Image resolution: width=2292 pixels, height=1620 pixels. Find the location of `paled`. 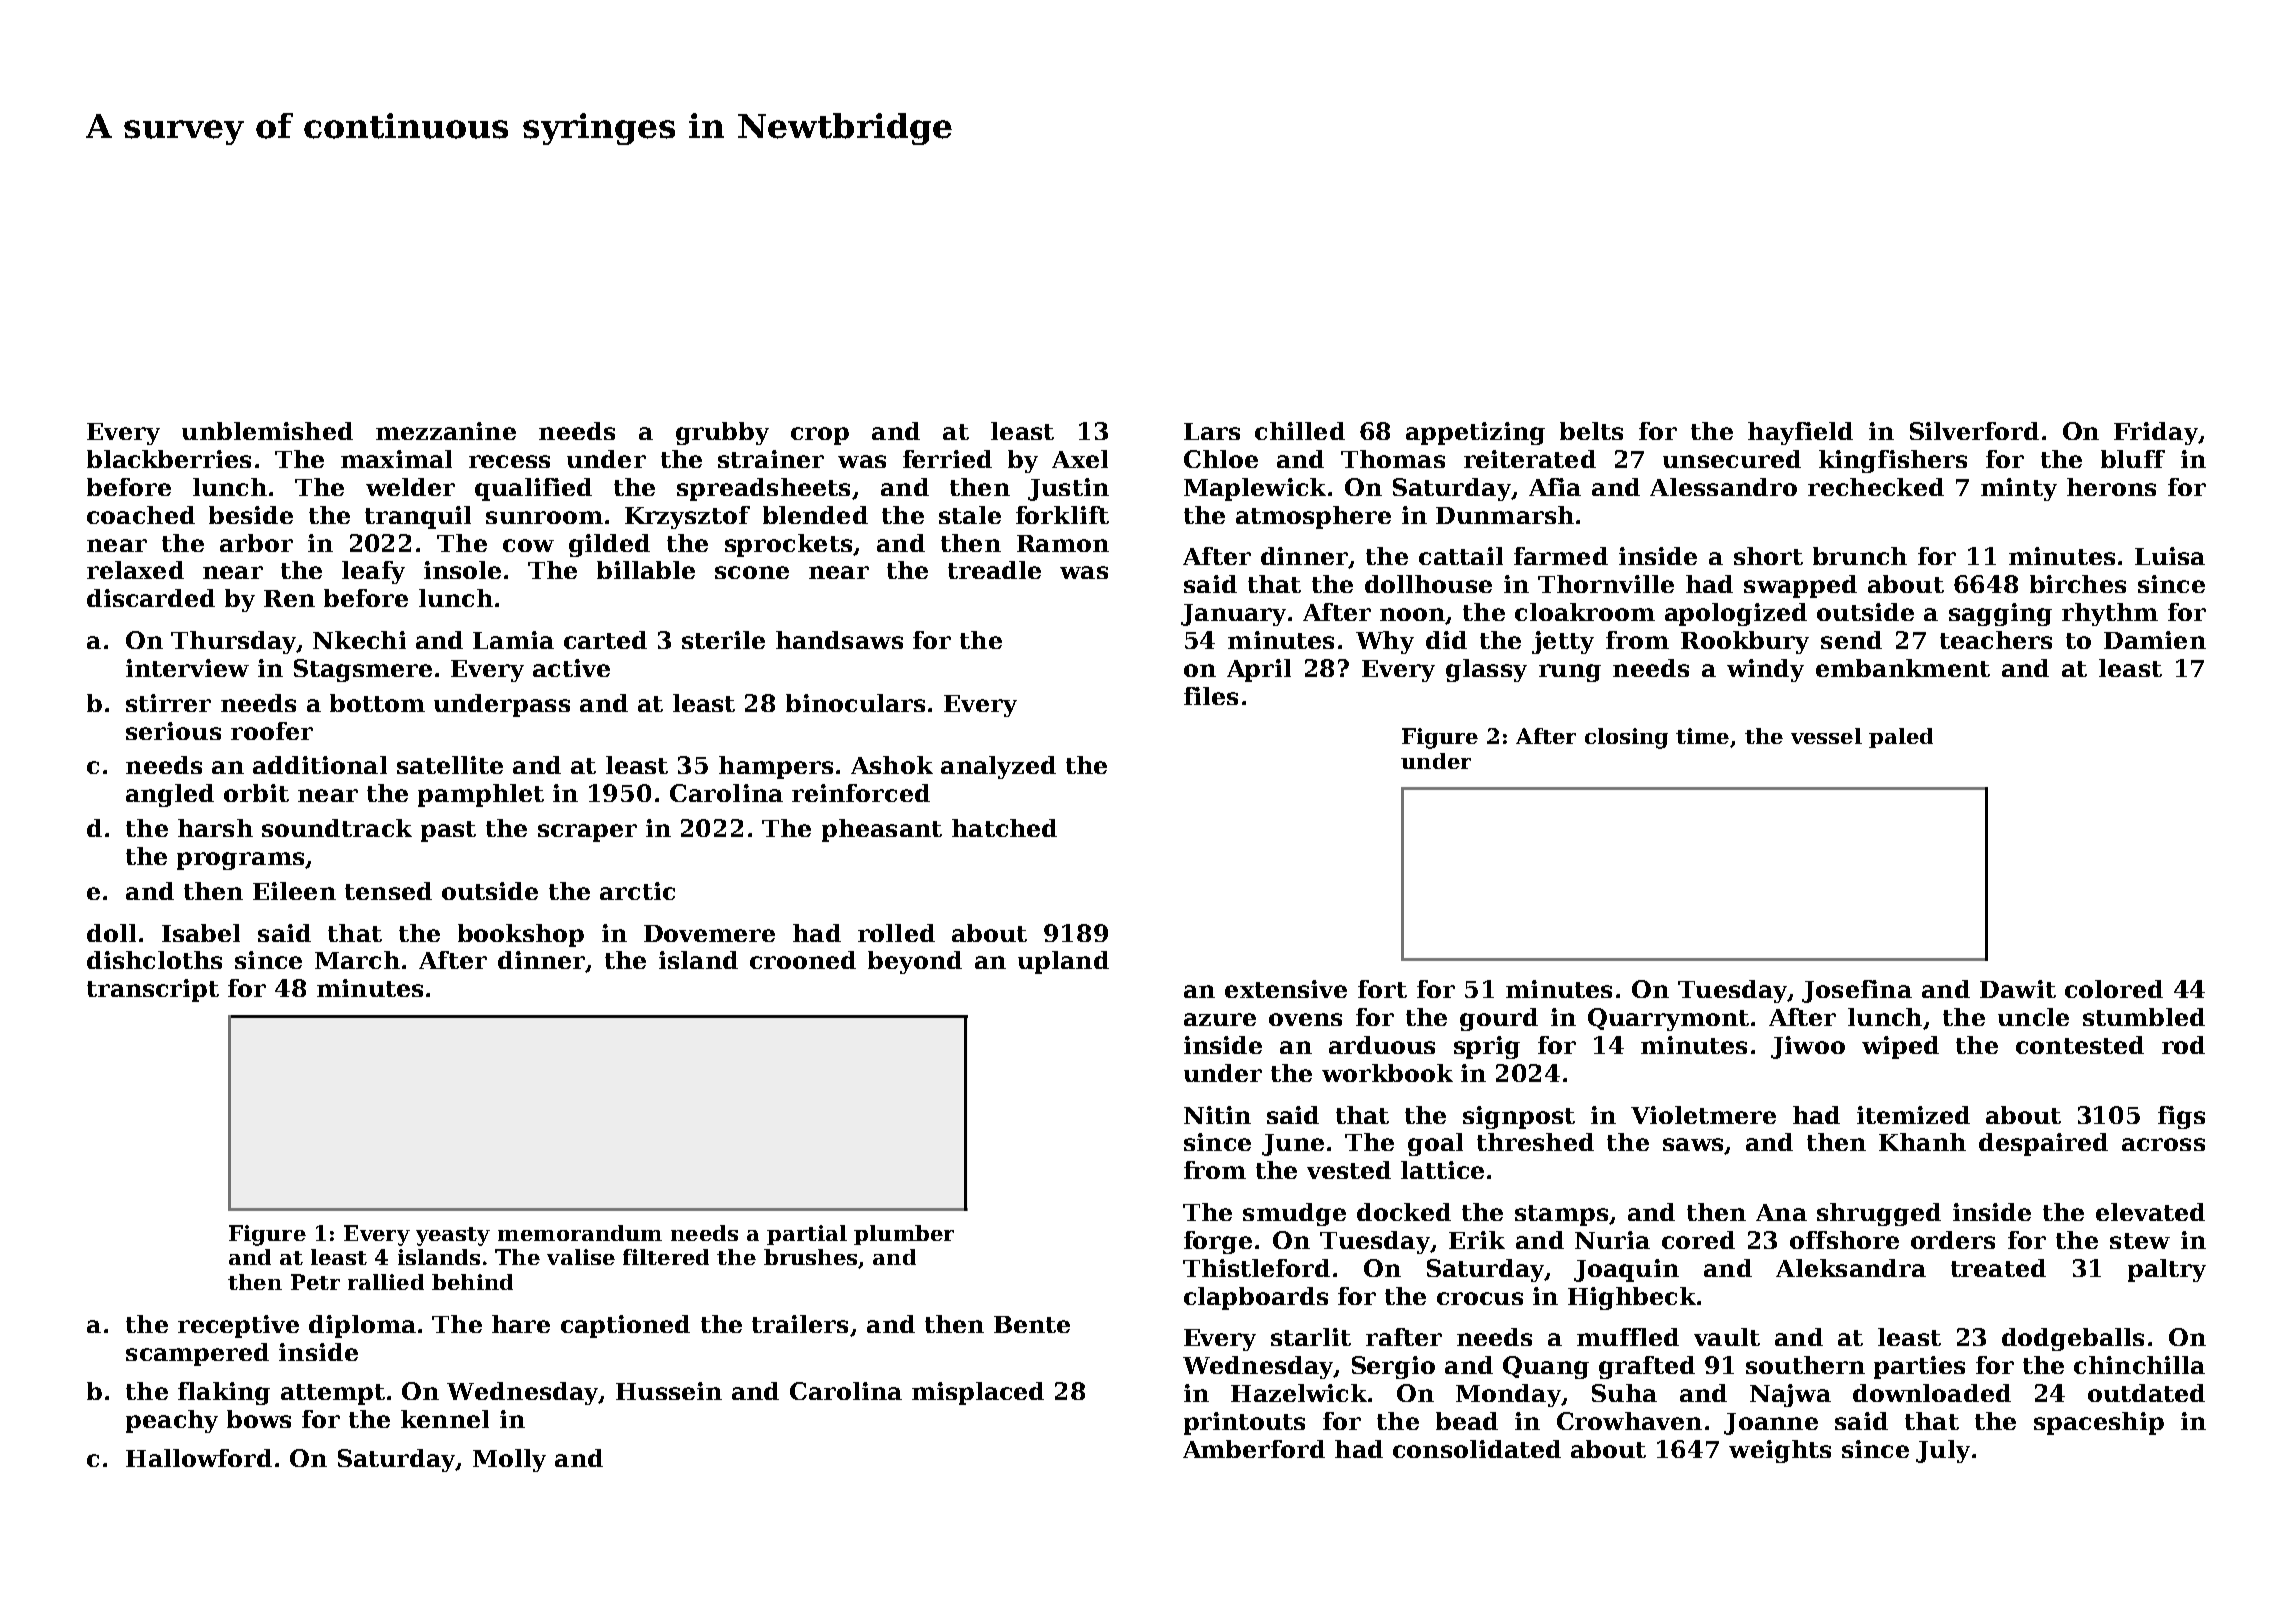

paled is located at coordinates (1901, 738).
